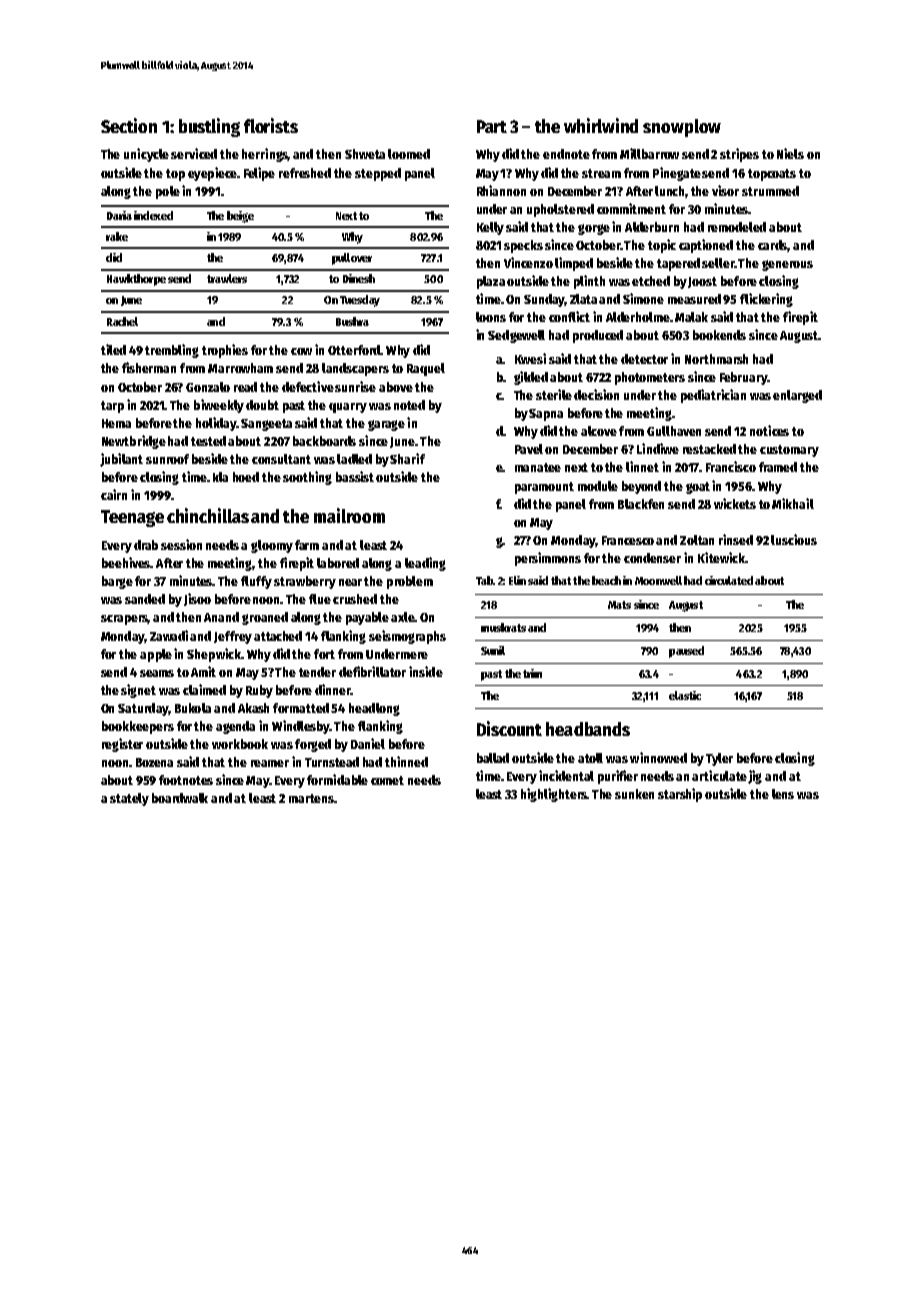 This screenshot has height=1308, width=924. What do you see at coordinates (355, 476) in the screenshot?
I see `bassist` at bounding box center [355, 476].
